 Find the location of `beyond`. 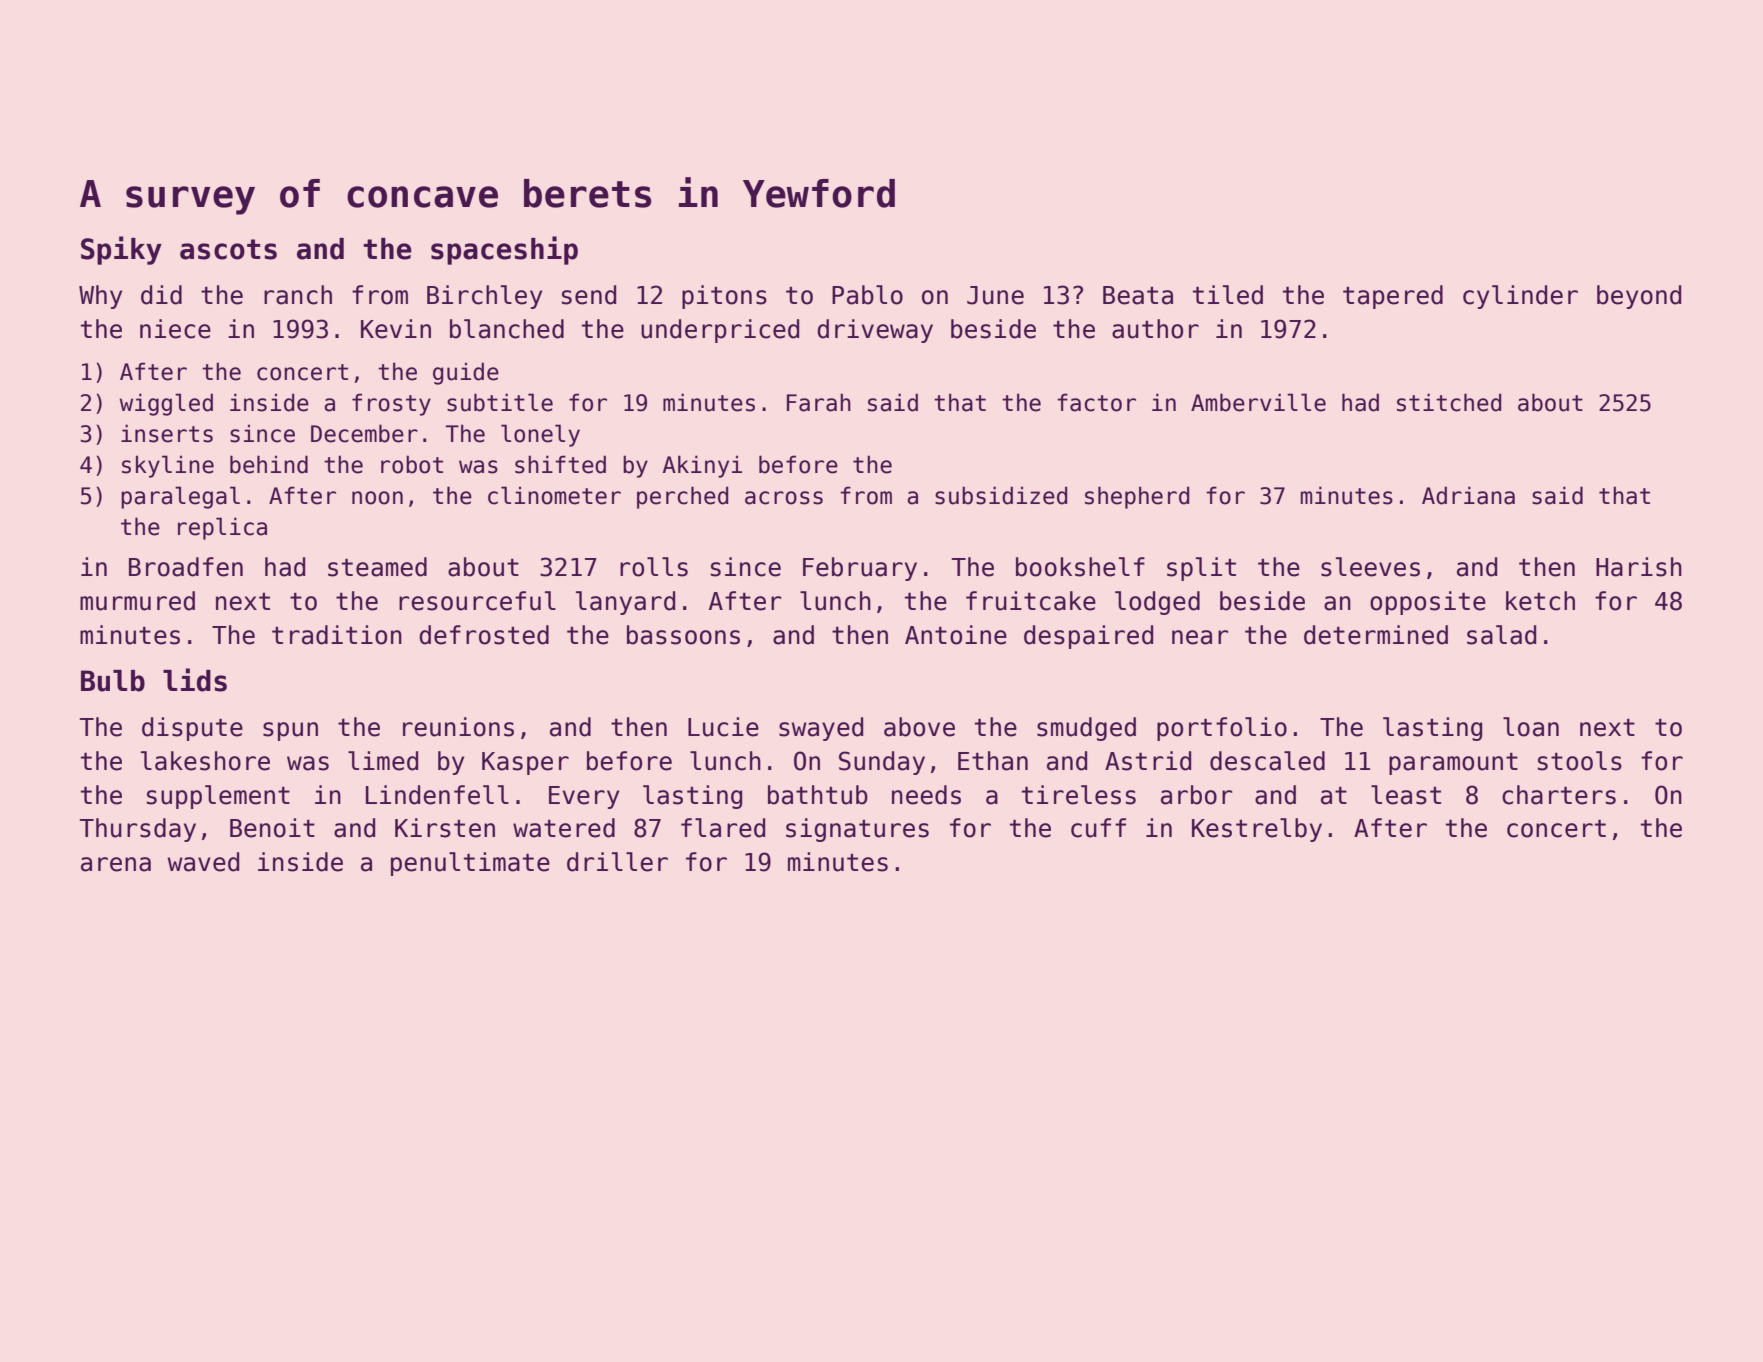

beyond is located at coordinates (1639, 297).
